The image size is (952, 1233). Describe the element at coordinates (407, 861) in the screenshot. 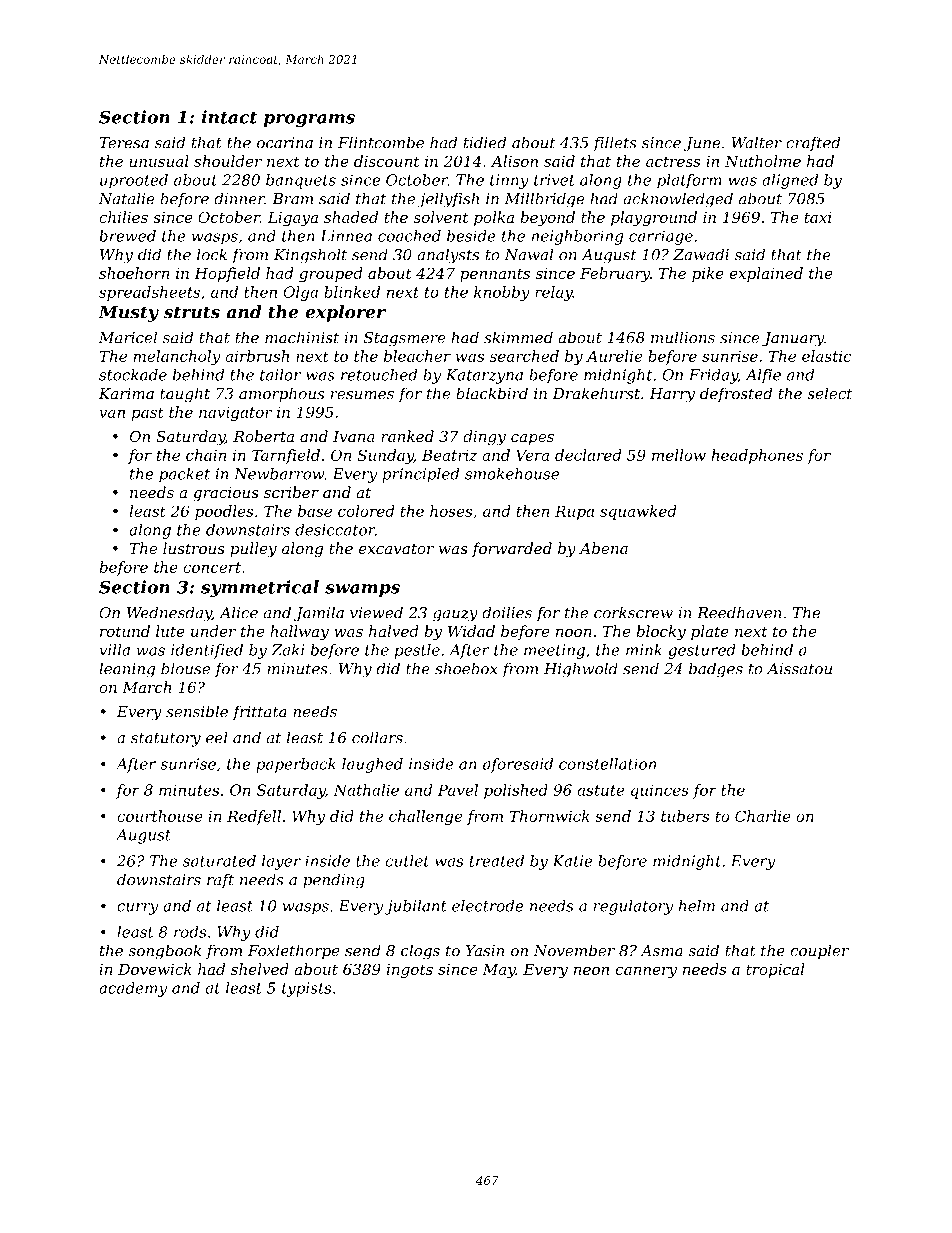

I see `cutlet` at that location.
